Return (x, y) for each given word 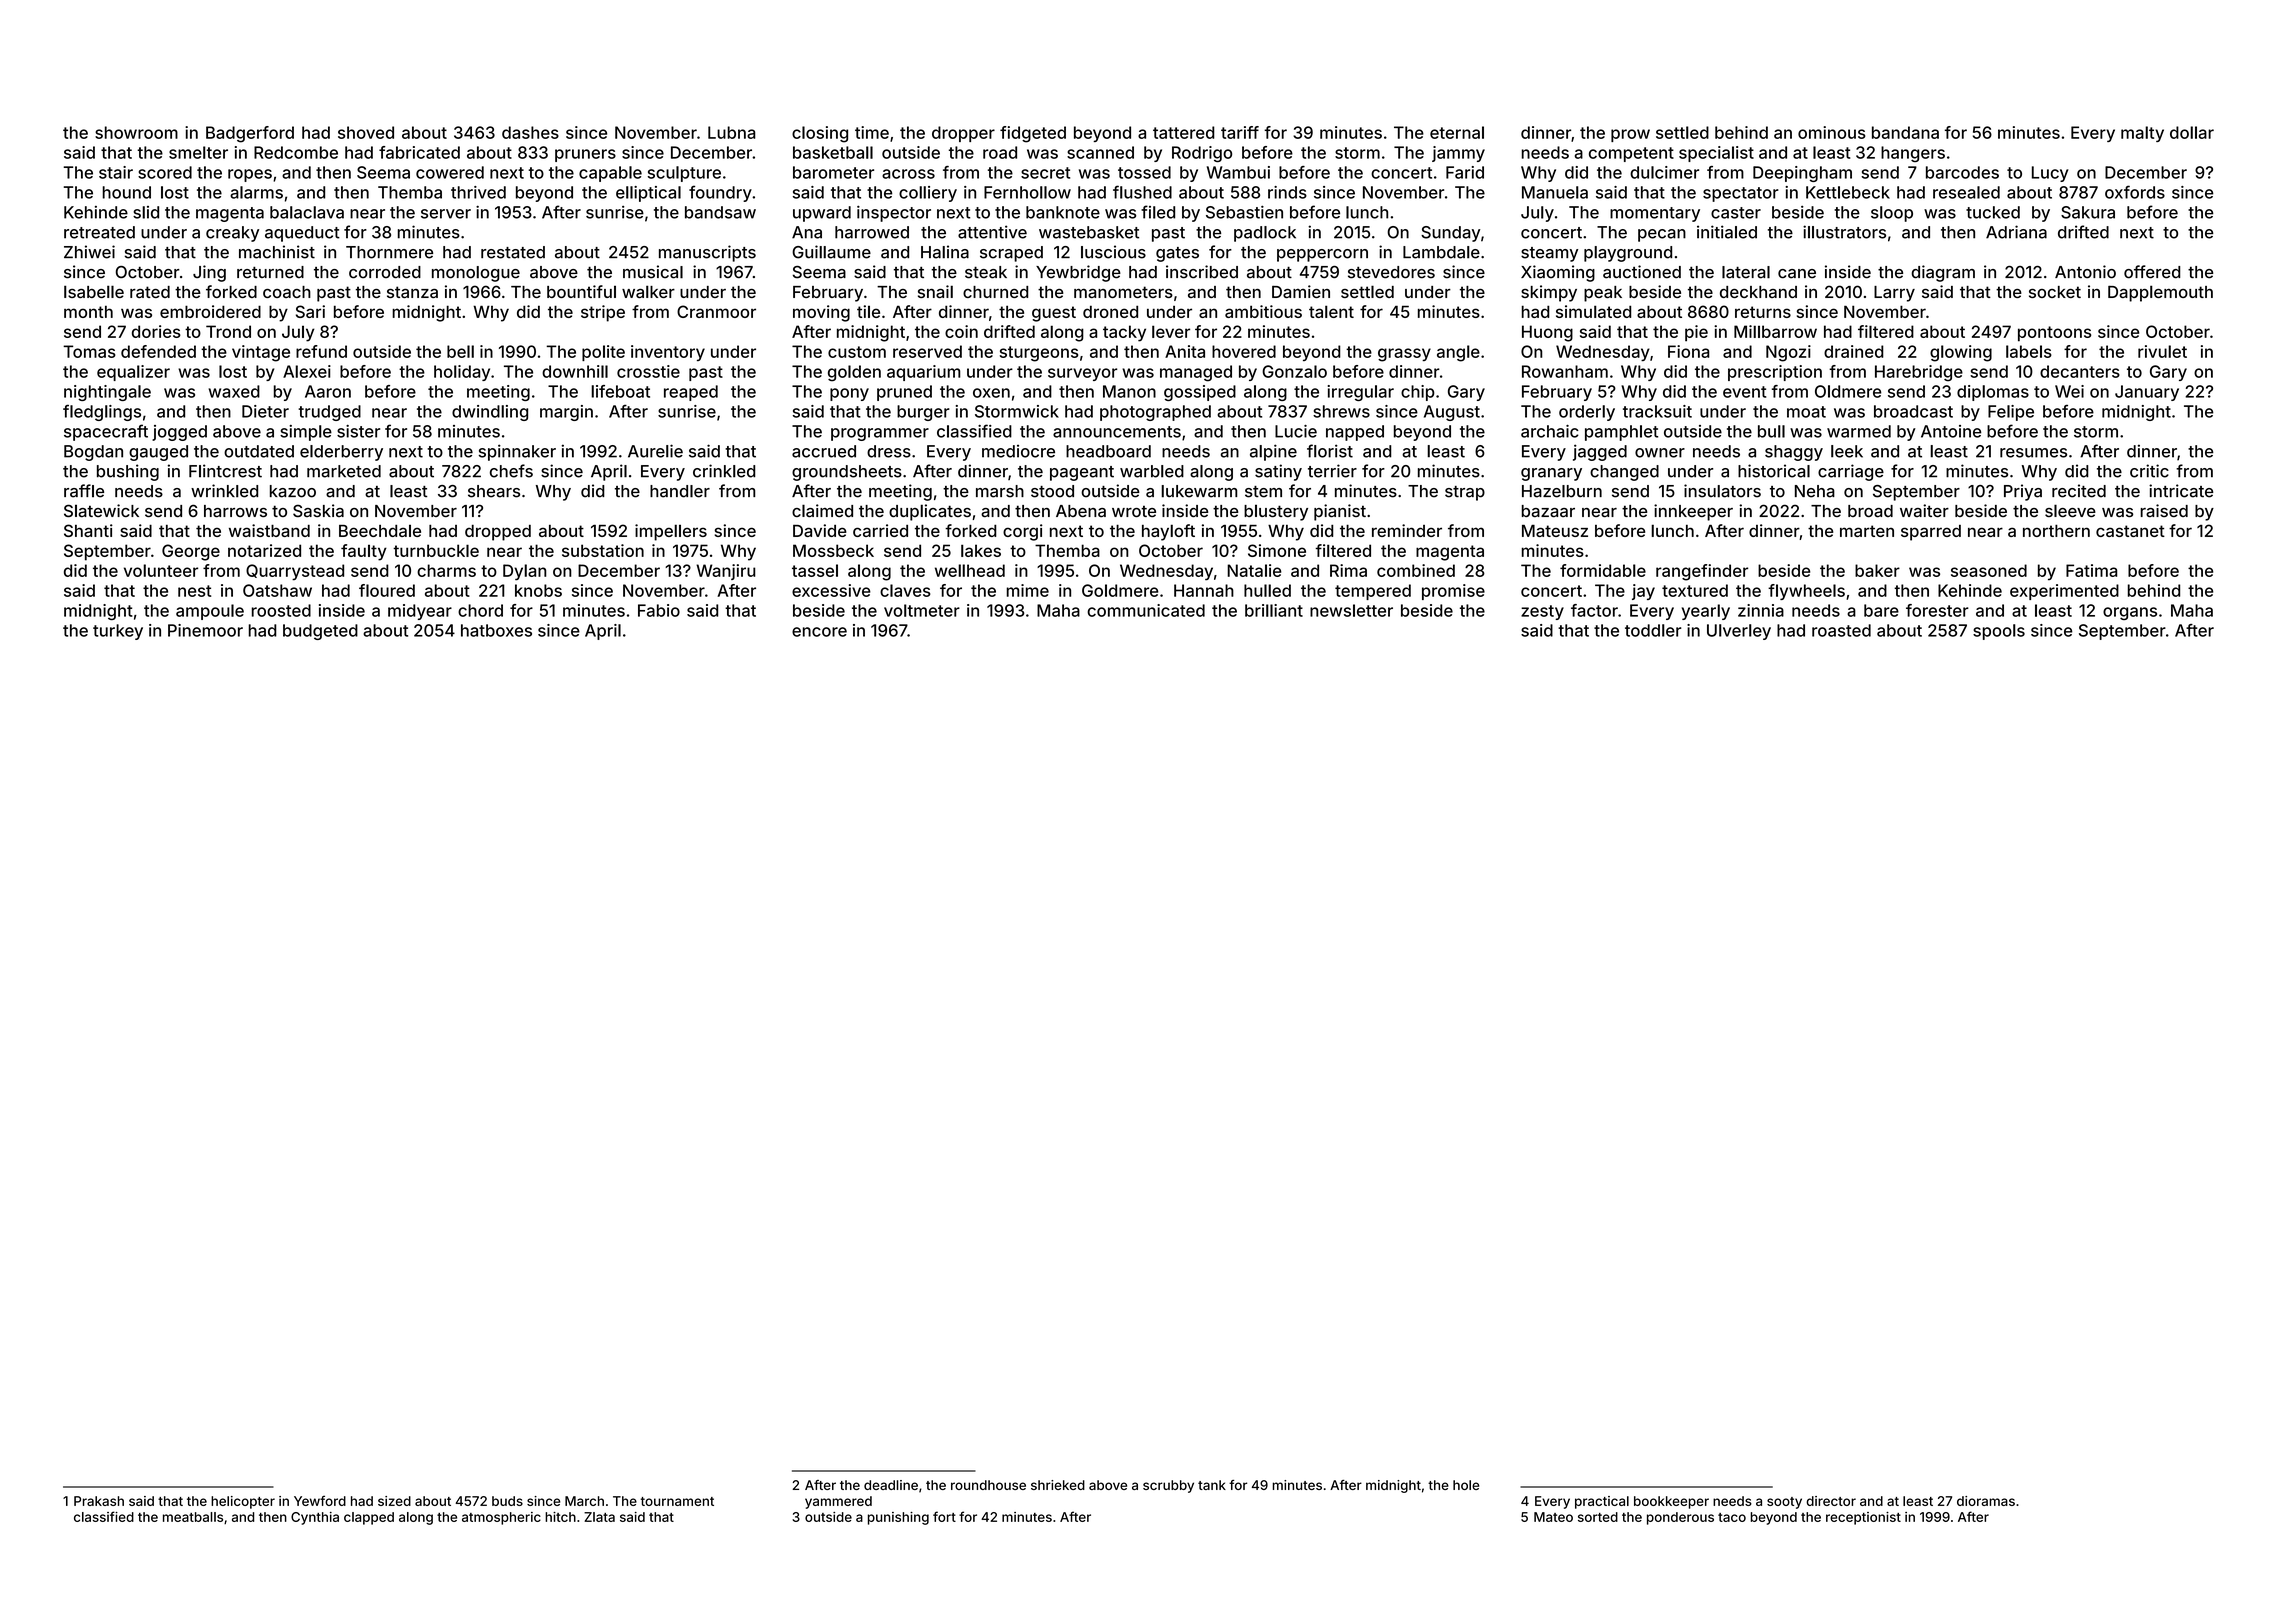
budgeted (320, 632)
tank (1212, 1485)
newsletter (1351, 610)
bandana (1905, 132)
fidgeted (1033, 134)
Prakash (99, 1501)
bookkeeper (1671, 1502)
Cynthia (315, 1518)
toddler (1653, 630)
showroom (136, 132)
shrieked (1058, 1485)
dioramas (1986, 1501)
